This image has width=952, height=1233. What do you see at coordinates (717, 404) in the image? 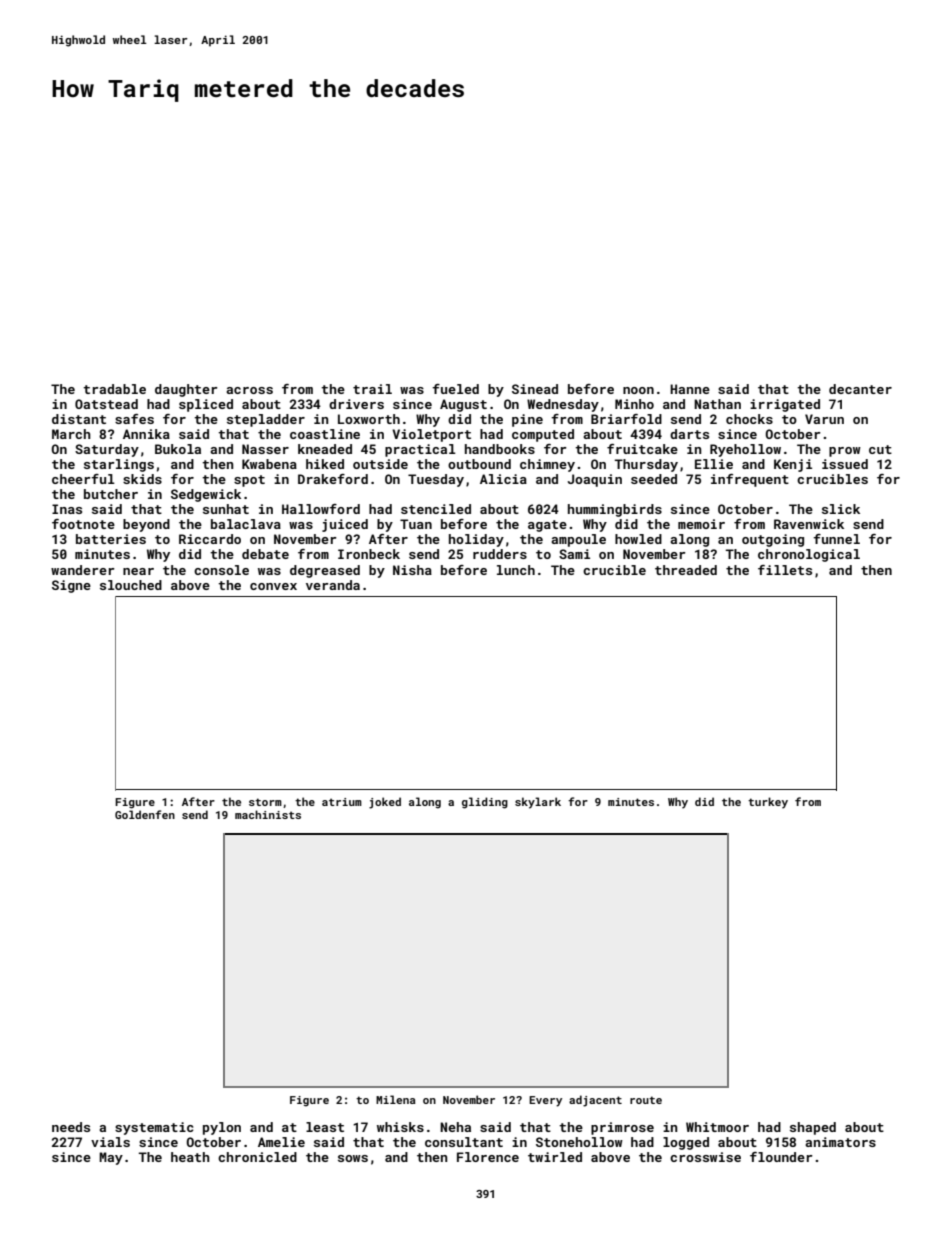
I see `Nathan` at bounding box center [717, 404].
